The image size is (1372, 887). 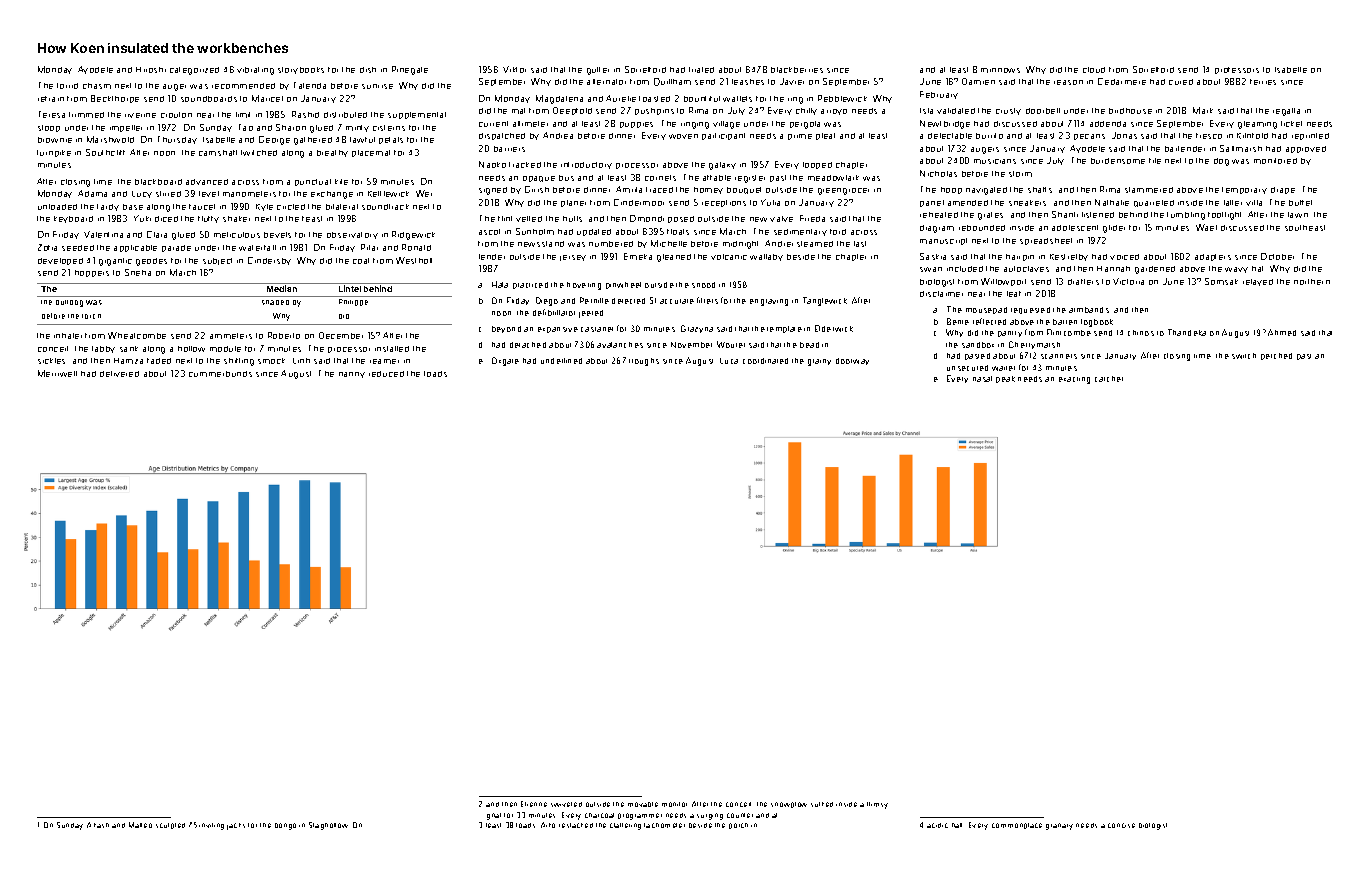 What do you see at coordinates (576, 825) in the document?
I see `restacked` at bounding box center [576, 825].
